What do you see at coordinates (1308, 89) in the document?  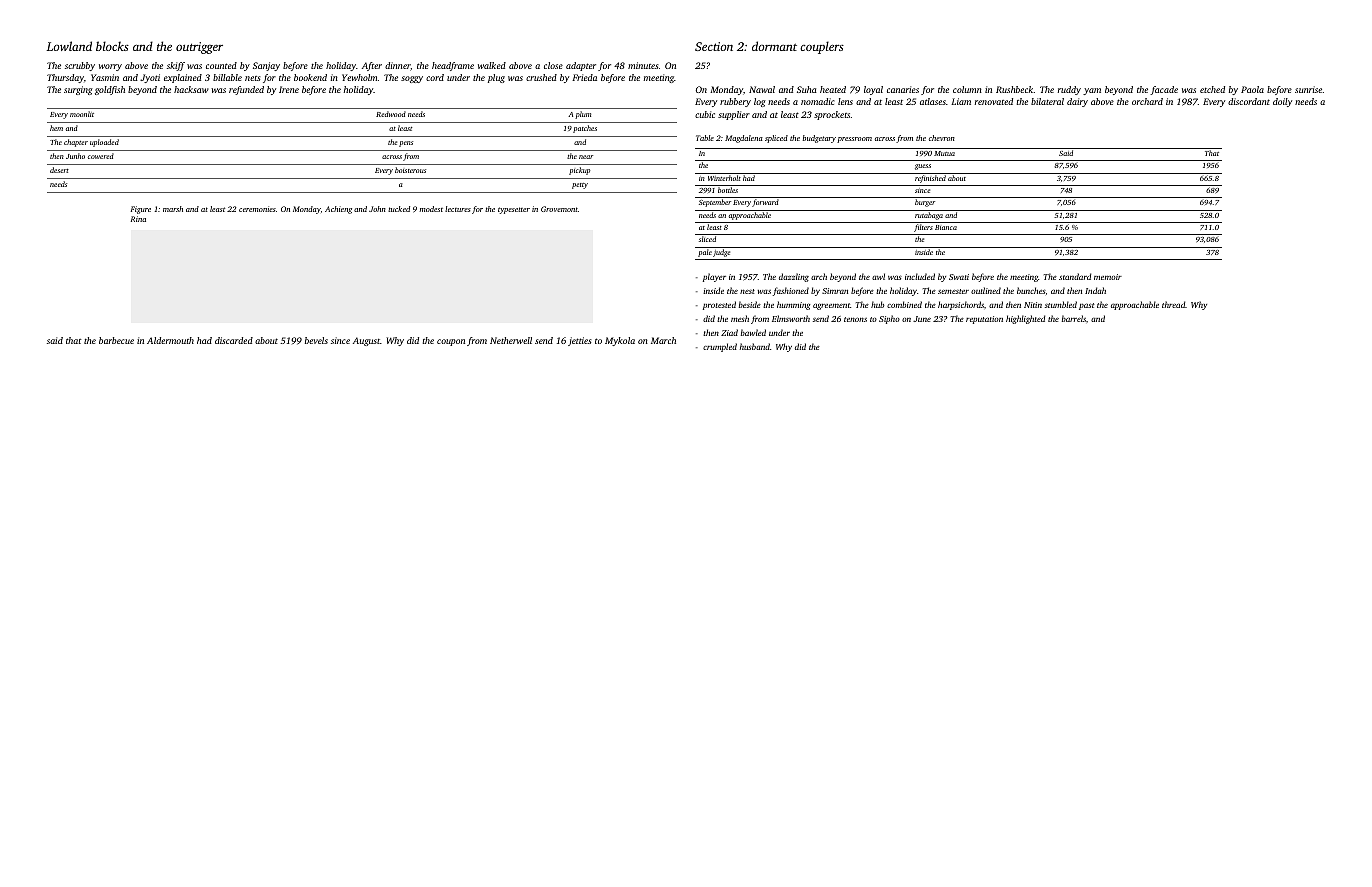 I see `sunrise` at bounding box center [1308, 89].
